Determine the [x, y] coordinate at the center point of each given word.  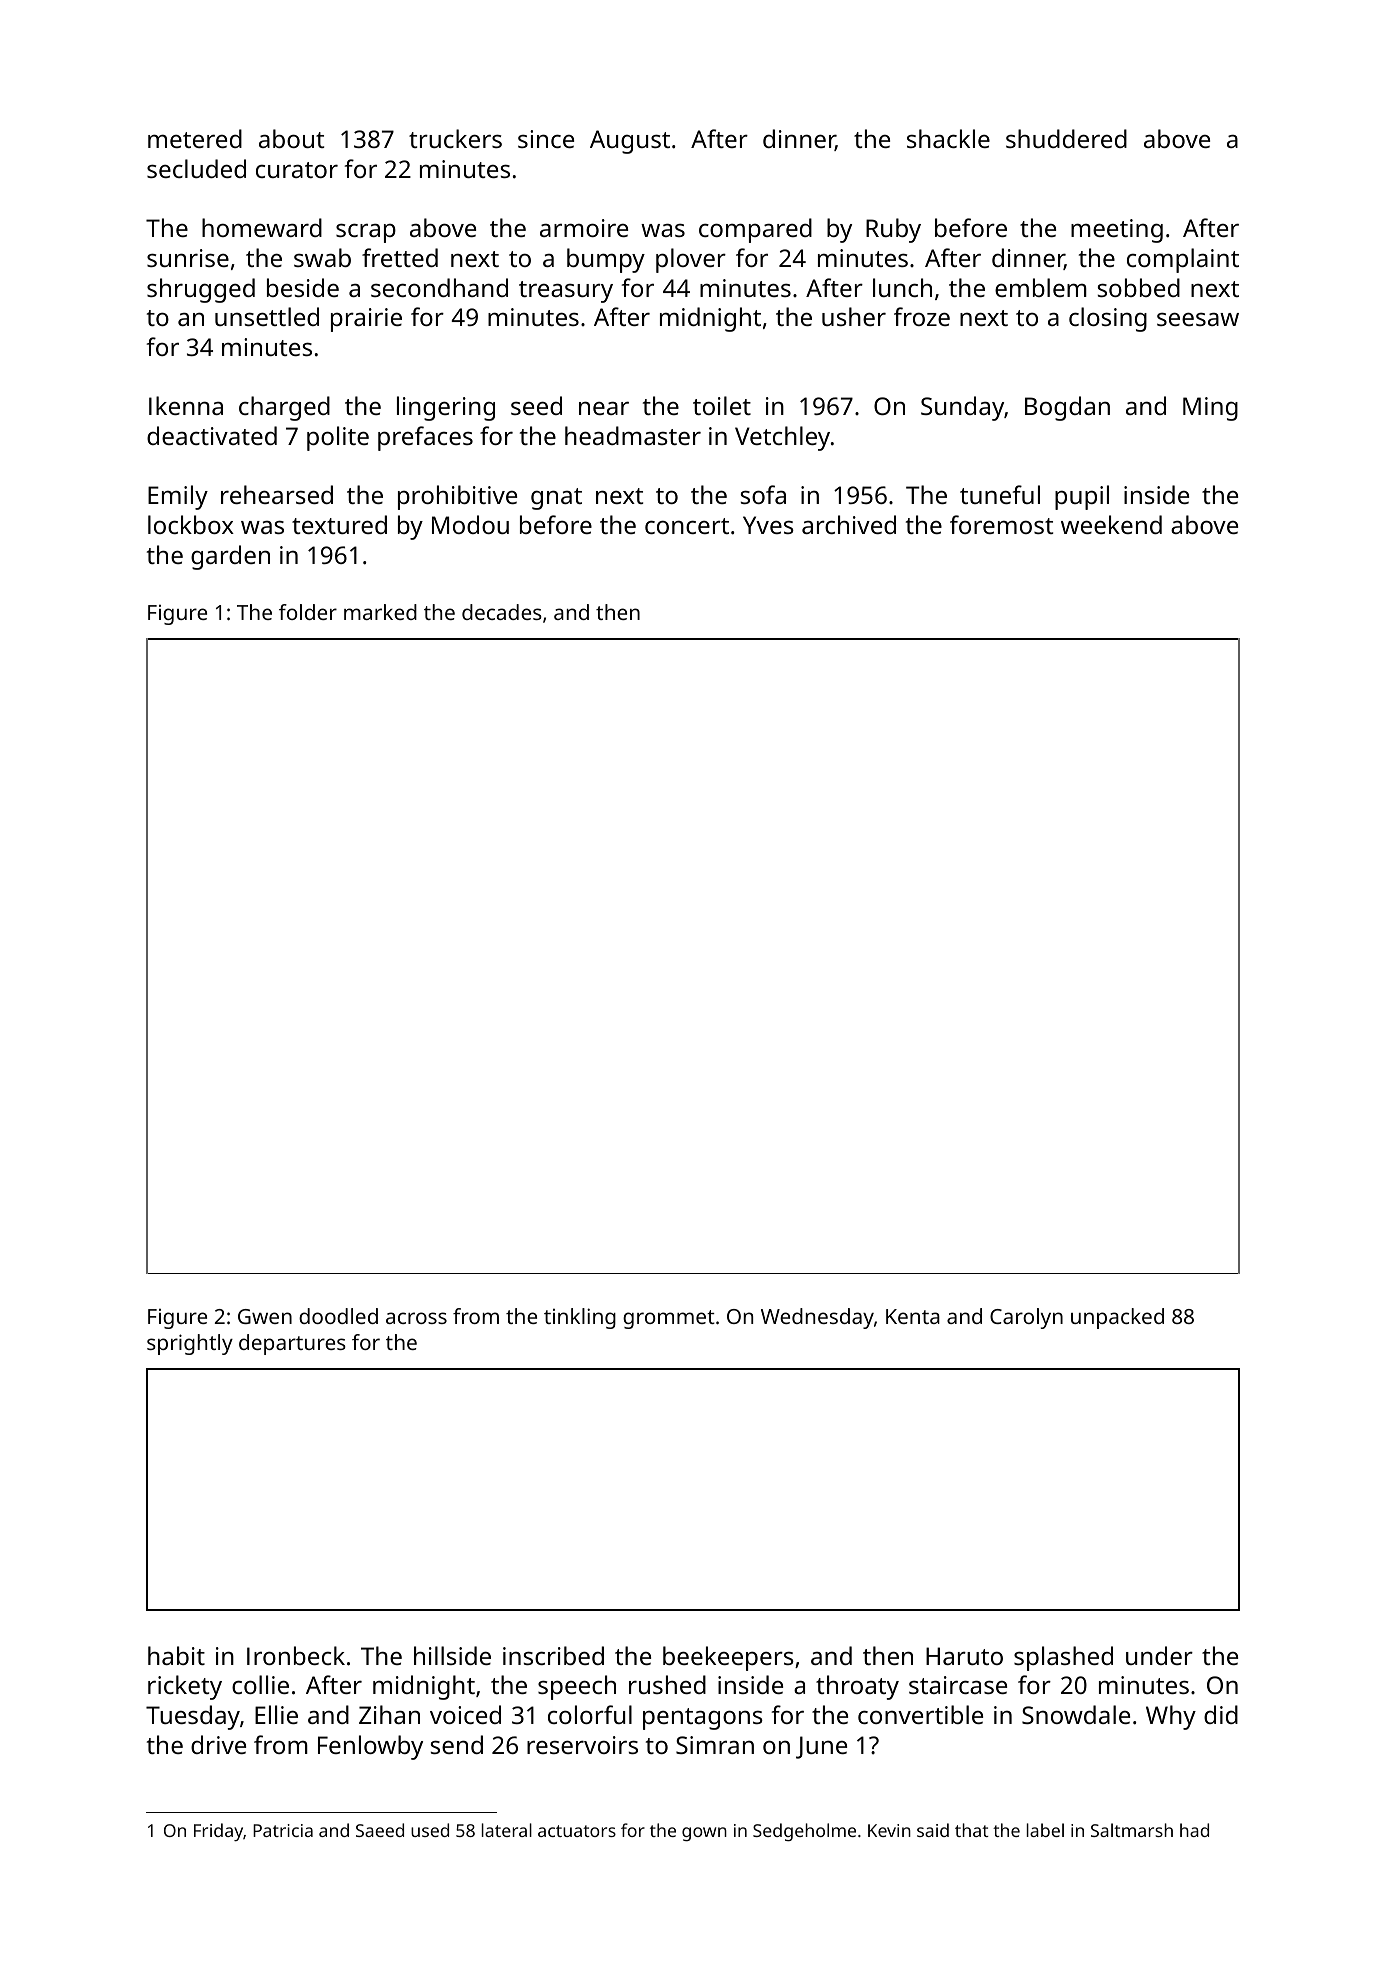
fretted [400, 257]
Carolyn [1026, 1318]
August [630, 142]
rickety [185, 1687]
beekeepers [728, 1658]
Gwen [265, 1316]
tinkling [580, 1318]
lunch [902, 287]
